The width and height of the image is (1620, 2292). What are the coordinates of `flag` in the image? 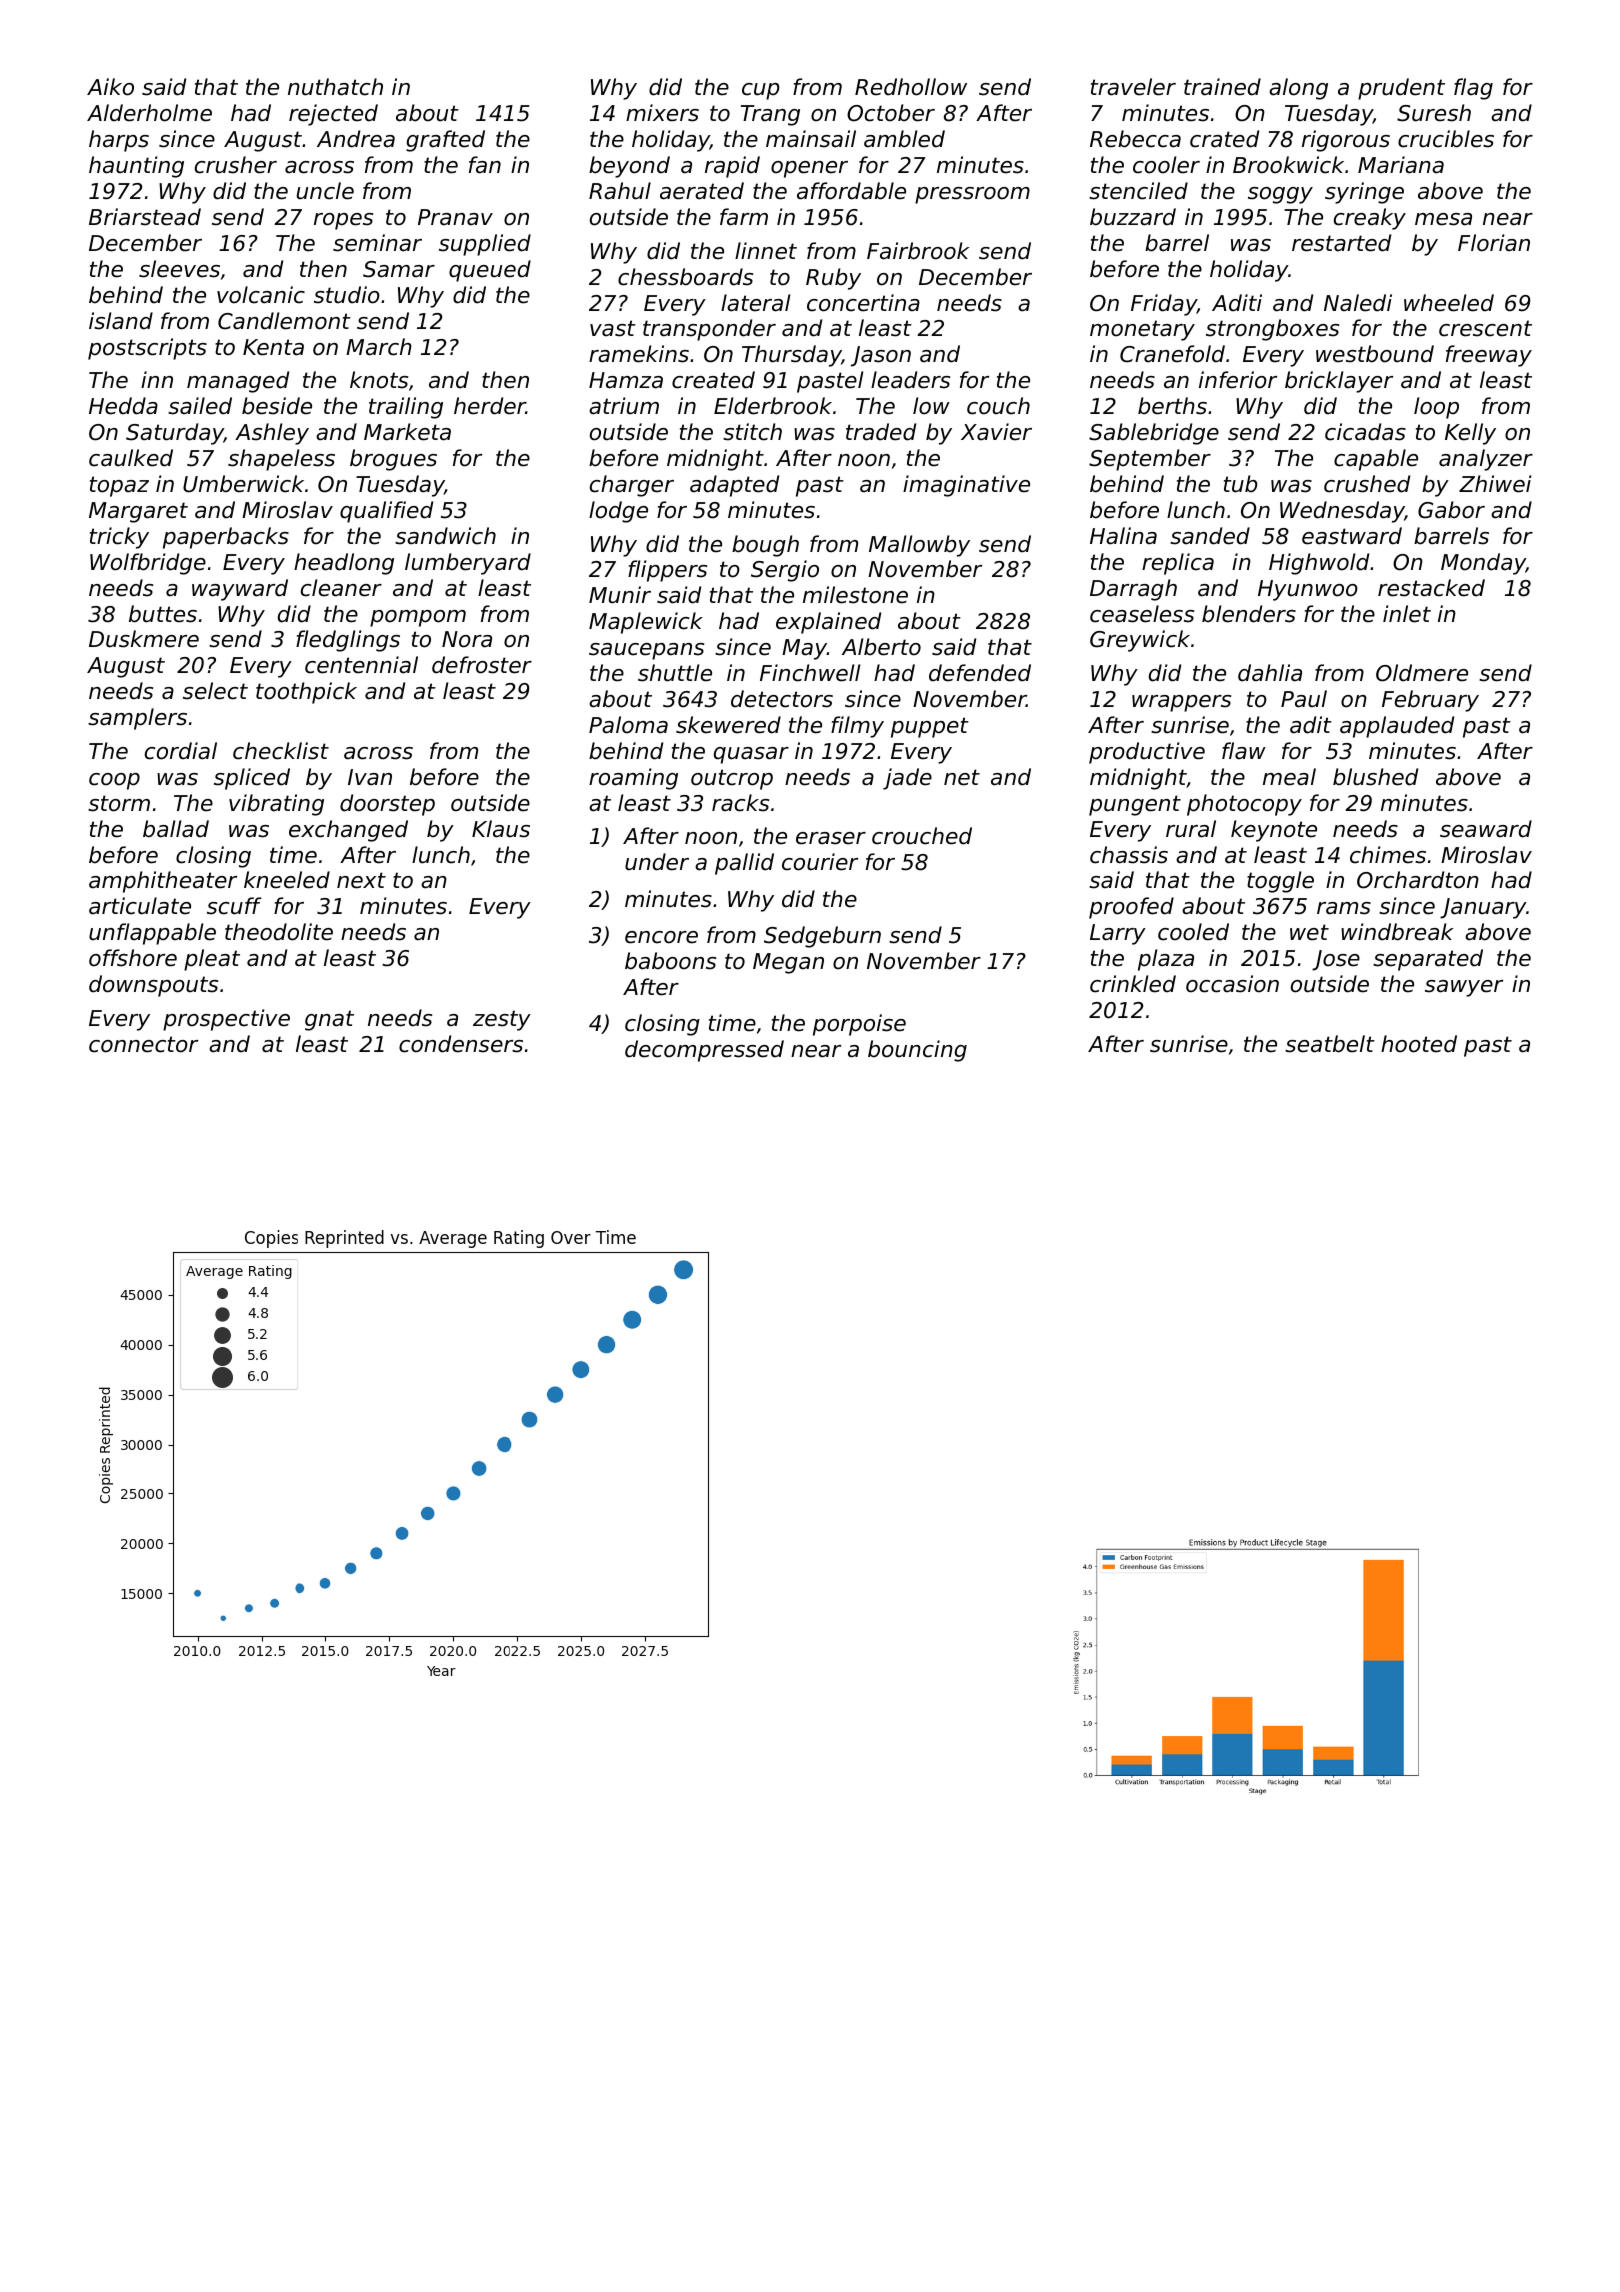 It's located at (1473, 89).
